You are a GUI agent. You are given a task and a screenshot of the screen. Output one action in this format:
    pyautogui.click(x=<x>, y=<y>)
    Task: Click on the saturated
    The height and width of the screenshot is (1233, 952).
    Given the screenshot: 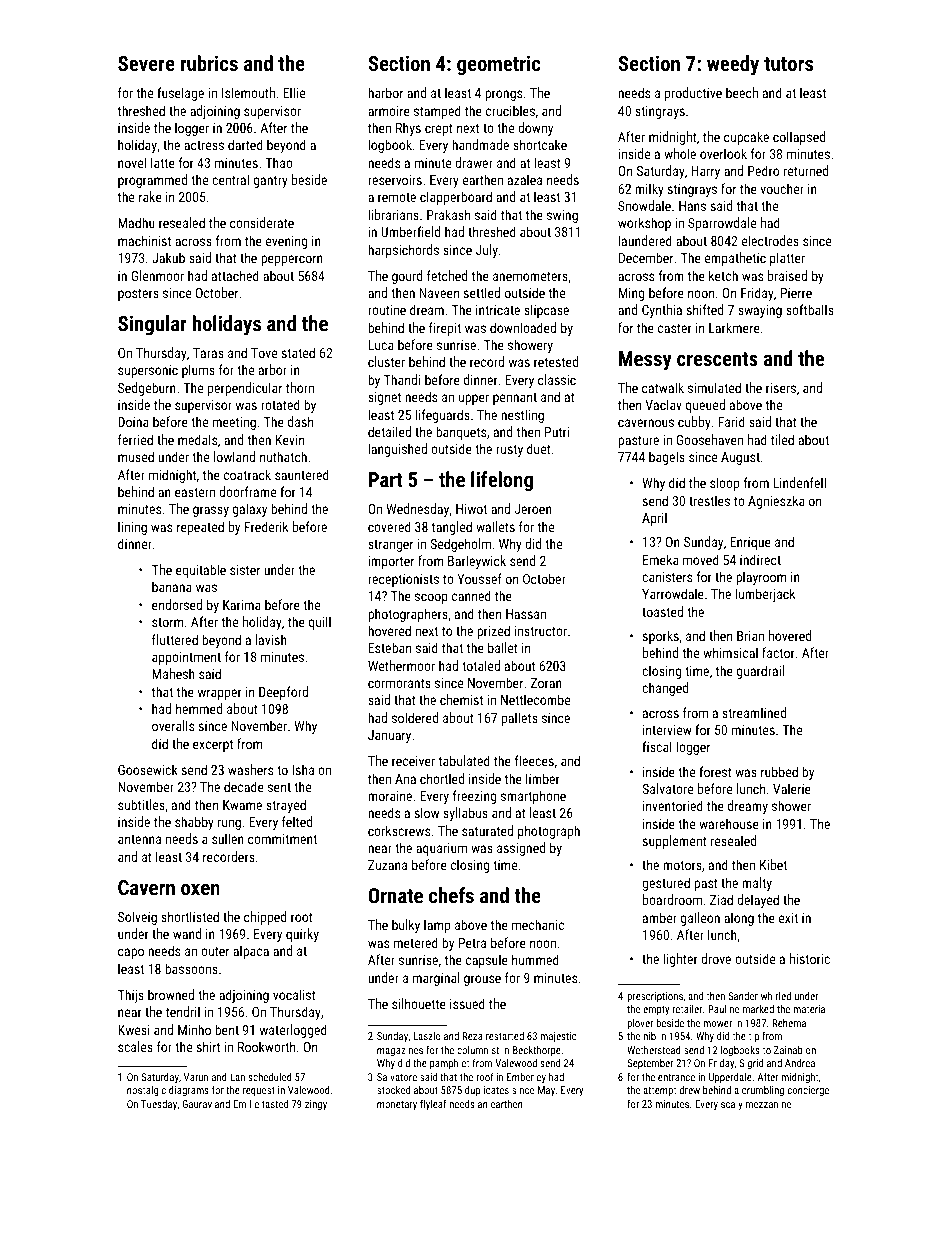 What is the action you would take?
    pyautogui.click(x=487, y=830)
